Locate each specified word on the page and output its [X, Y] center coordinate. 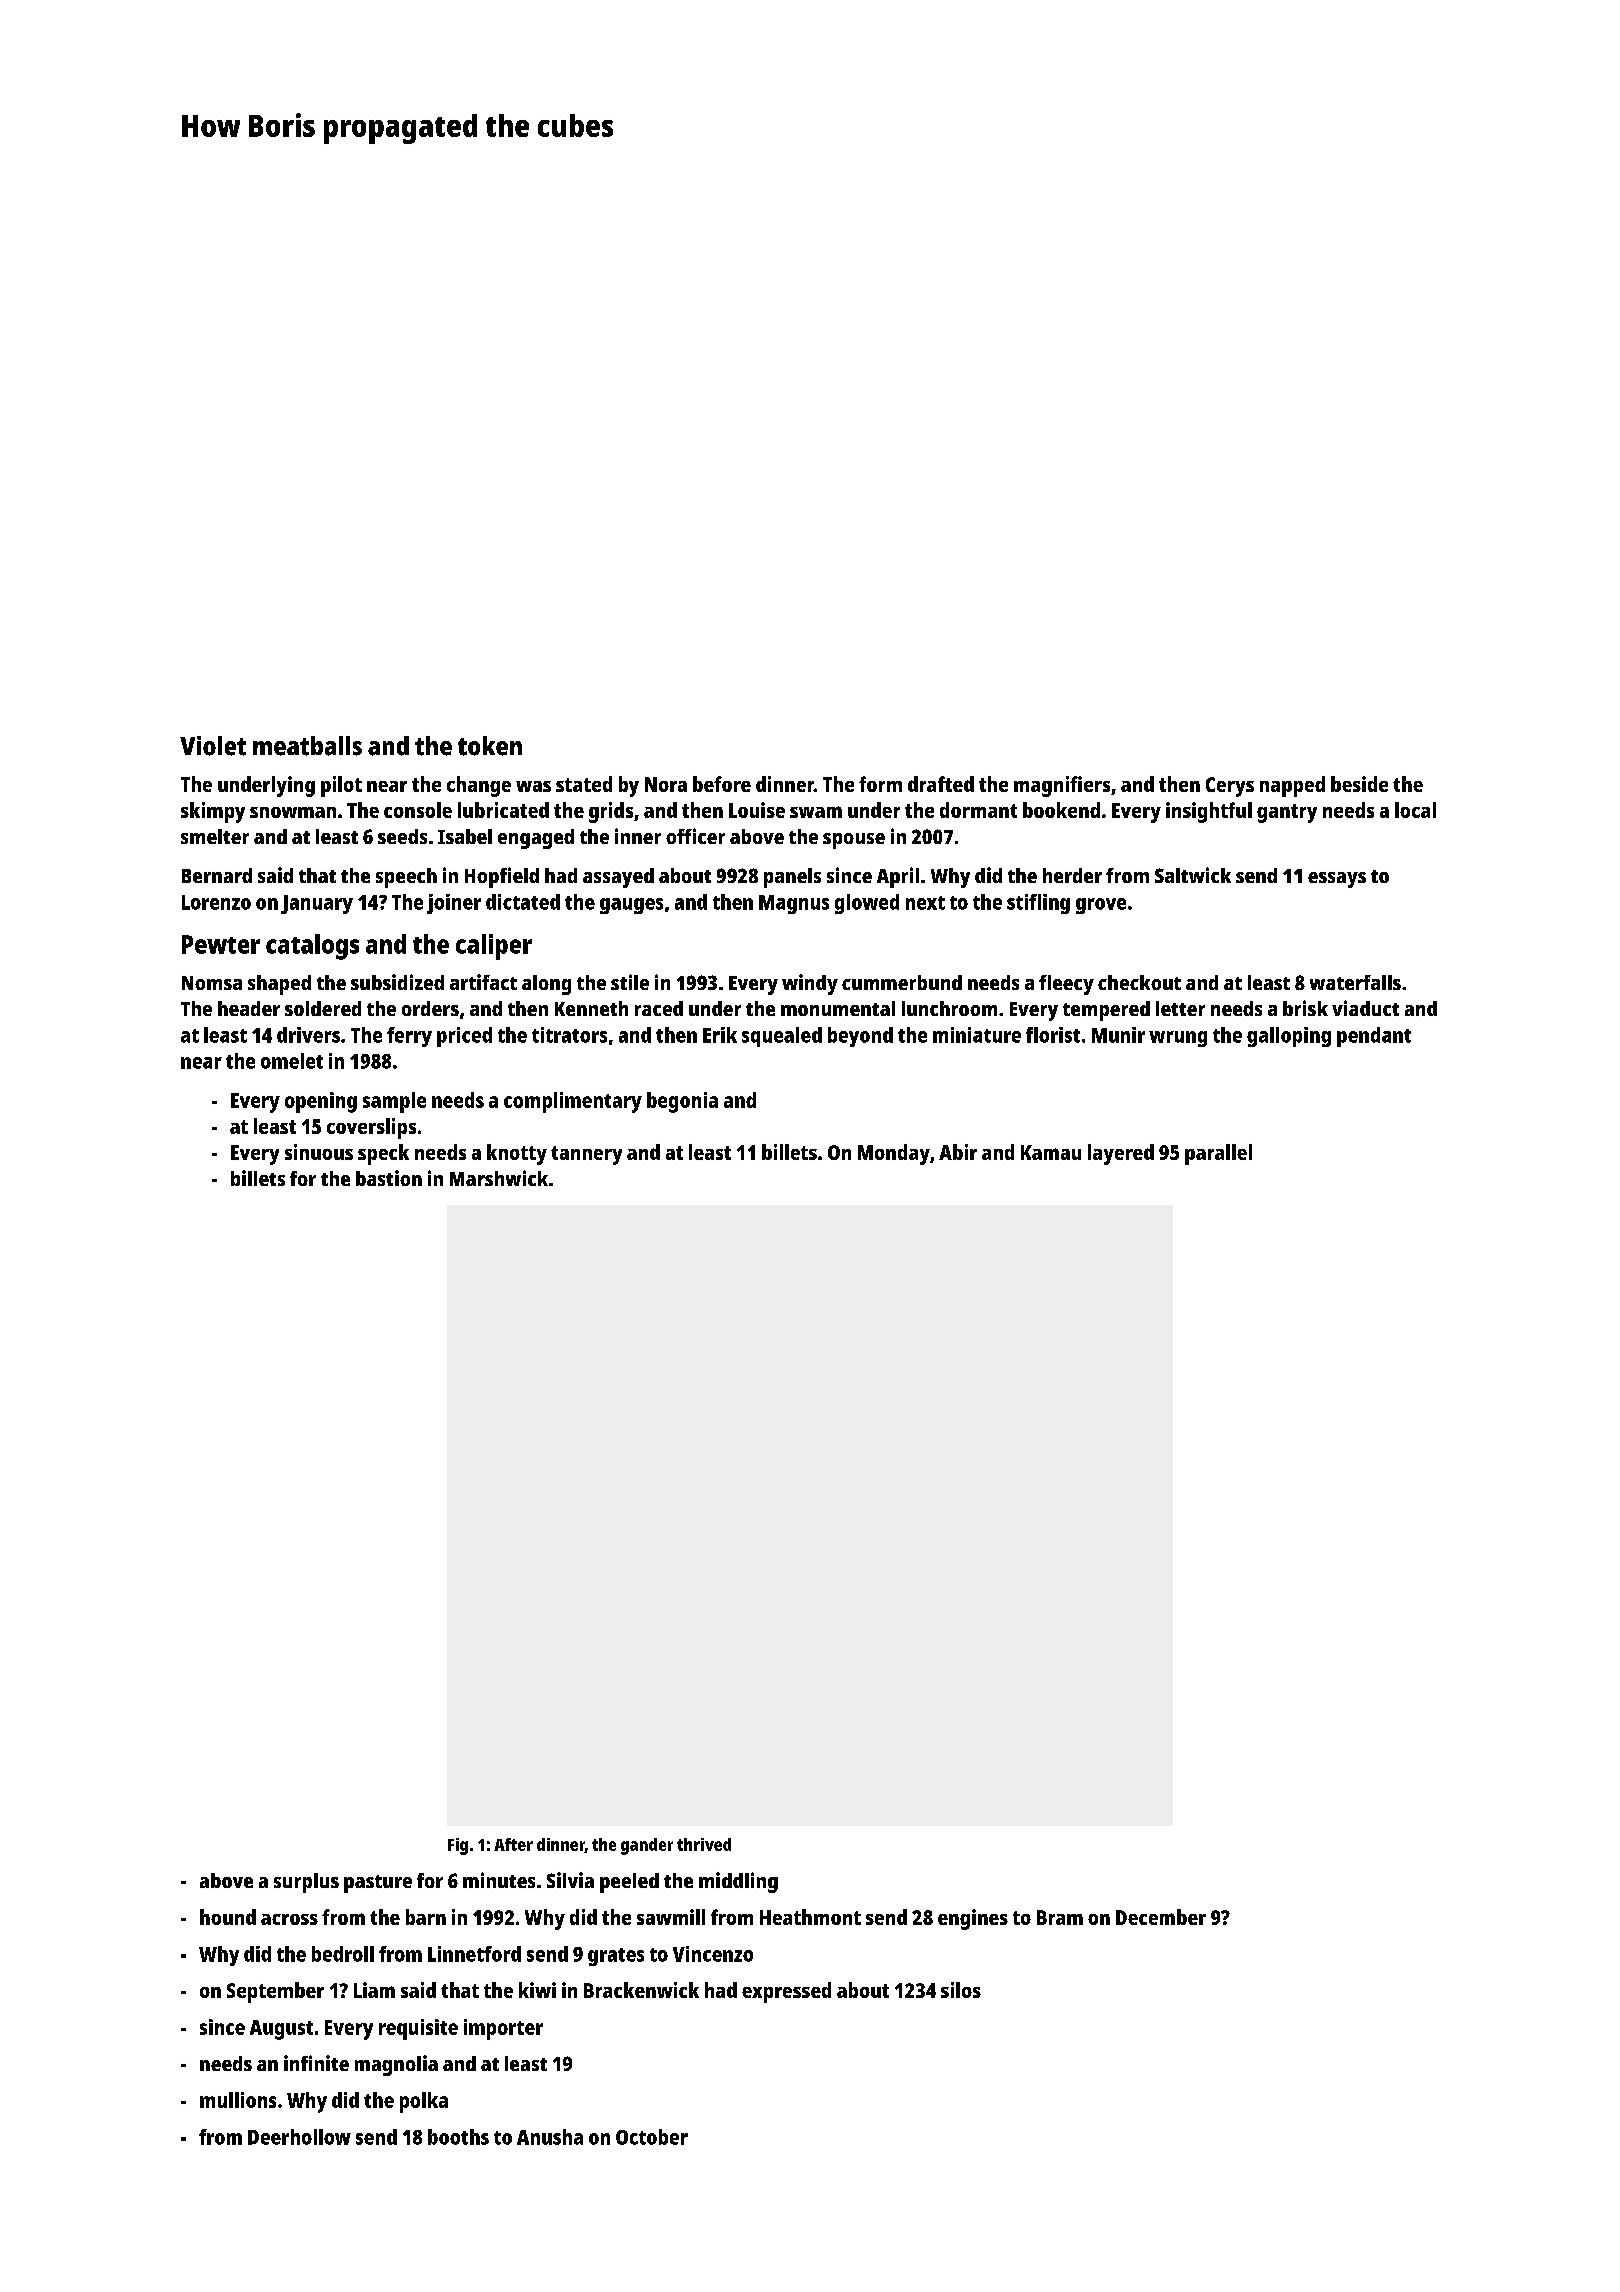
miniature [977, 1035]
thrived [704, 1844]
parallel [1218, 1154]
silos [961, 1990]
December [1161, 1917]
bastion [389, 1178]
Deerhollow [299, 2137]
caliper [494, 947]
